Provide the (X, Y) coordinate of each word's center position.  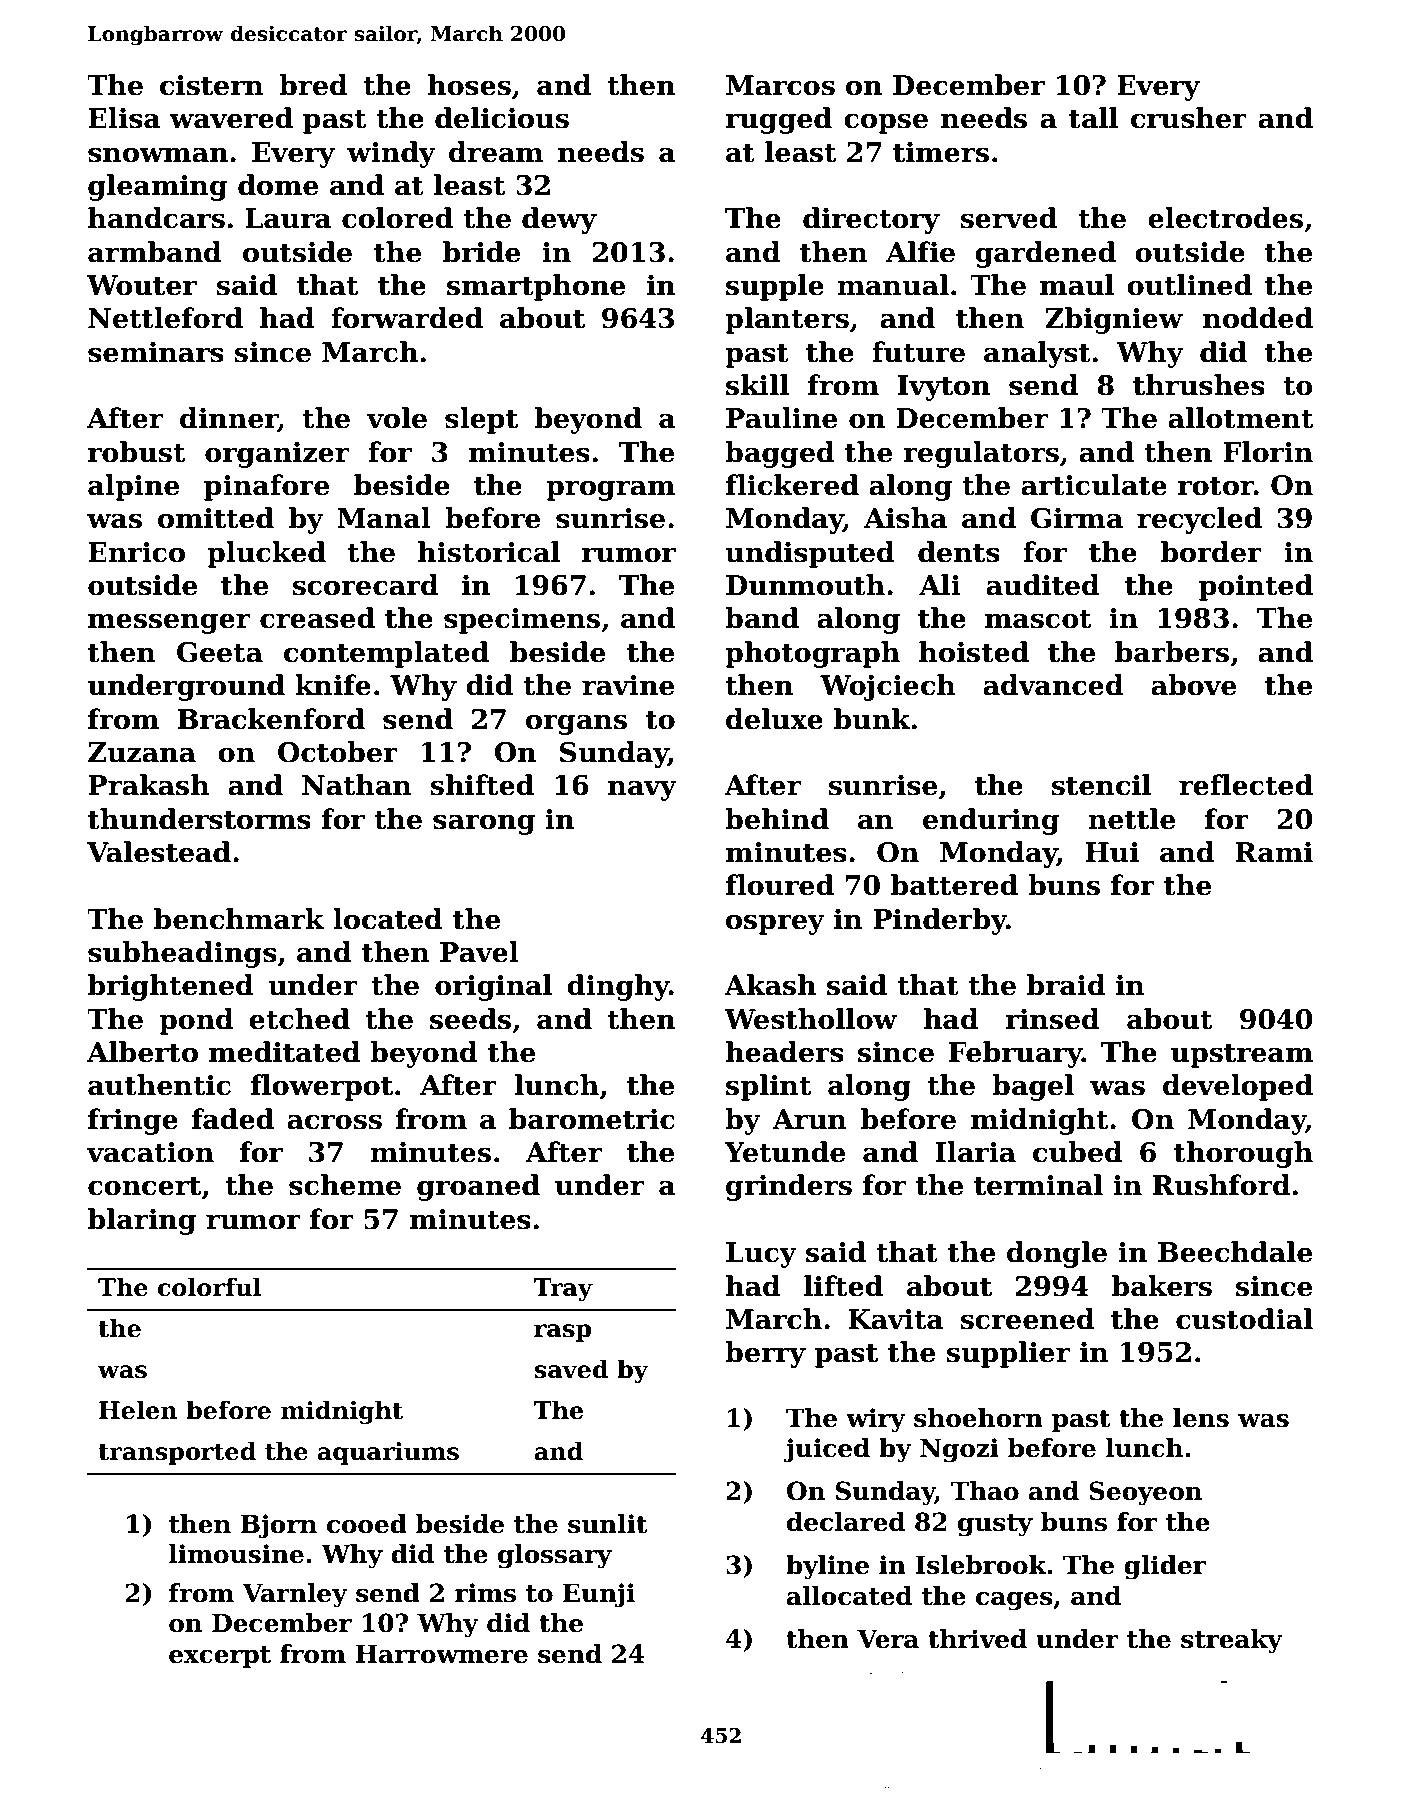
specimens (522, 621)
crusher (1189, 118)
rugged (778, 120)
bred (313, 85)
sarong (484, 824)
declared (846, 1522)
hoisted (974, 652)
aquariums (388, 1453)
